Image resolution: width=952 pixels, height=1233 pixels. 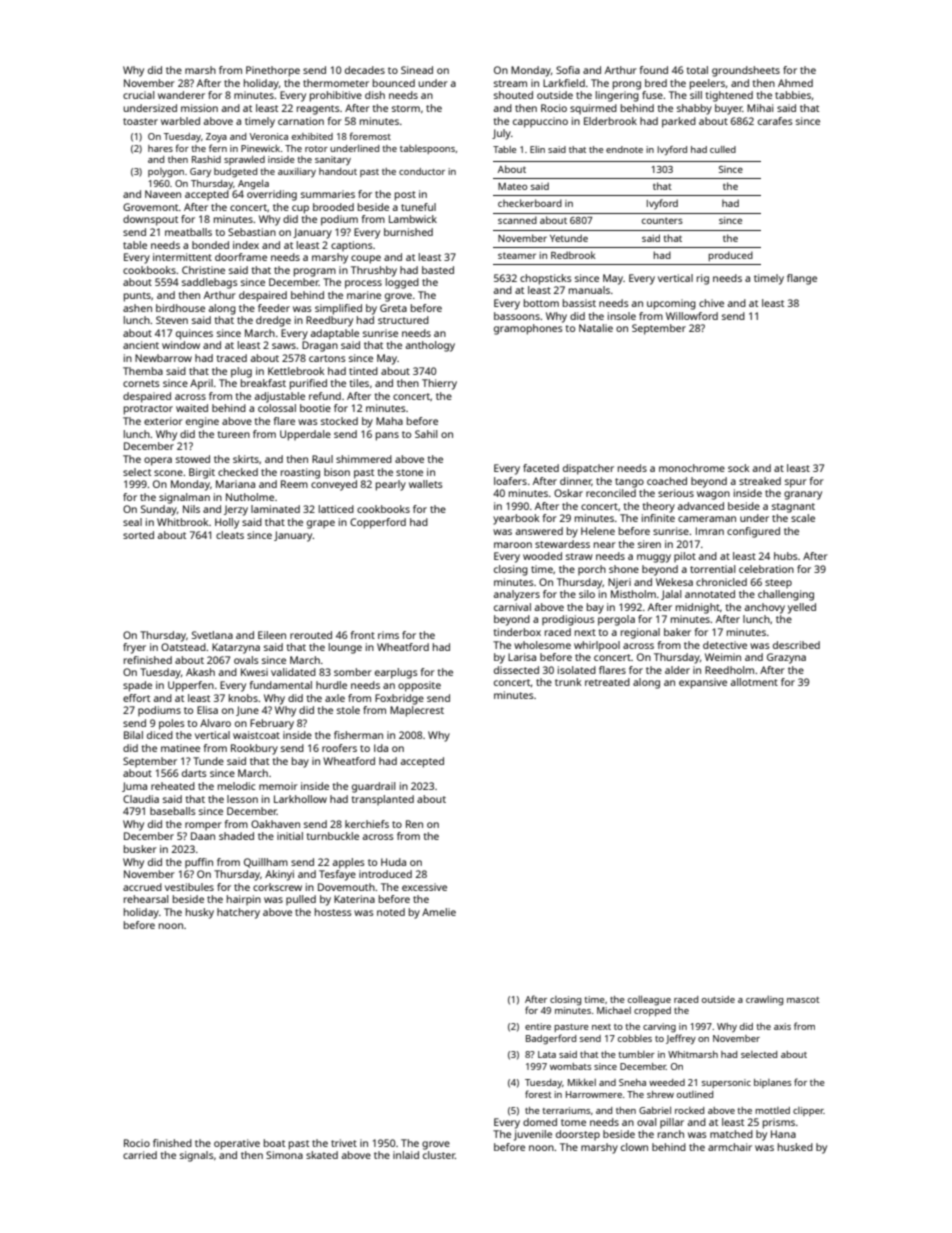 What do you see at coordinates (568, 682) in the page?
I see `trunk` at bounding box center [568, 682].
